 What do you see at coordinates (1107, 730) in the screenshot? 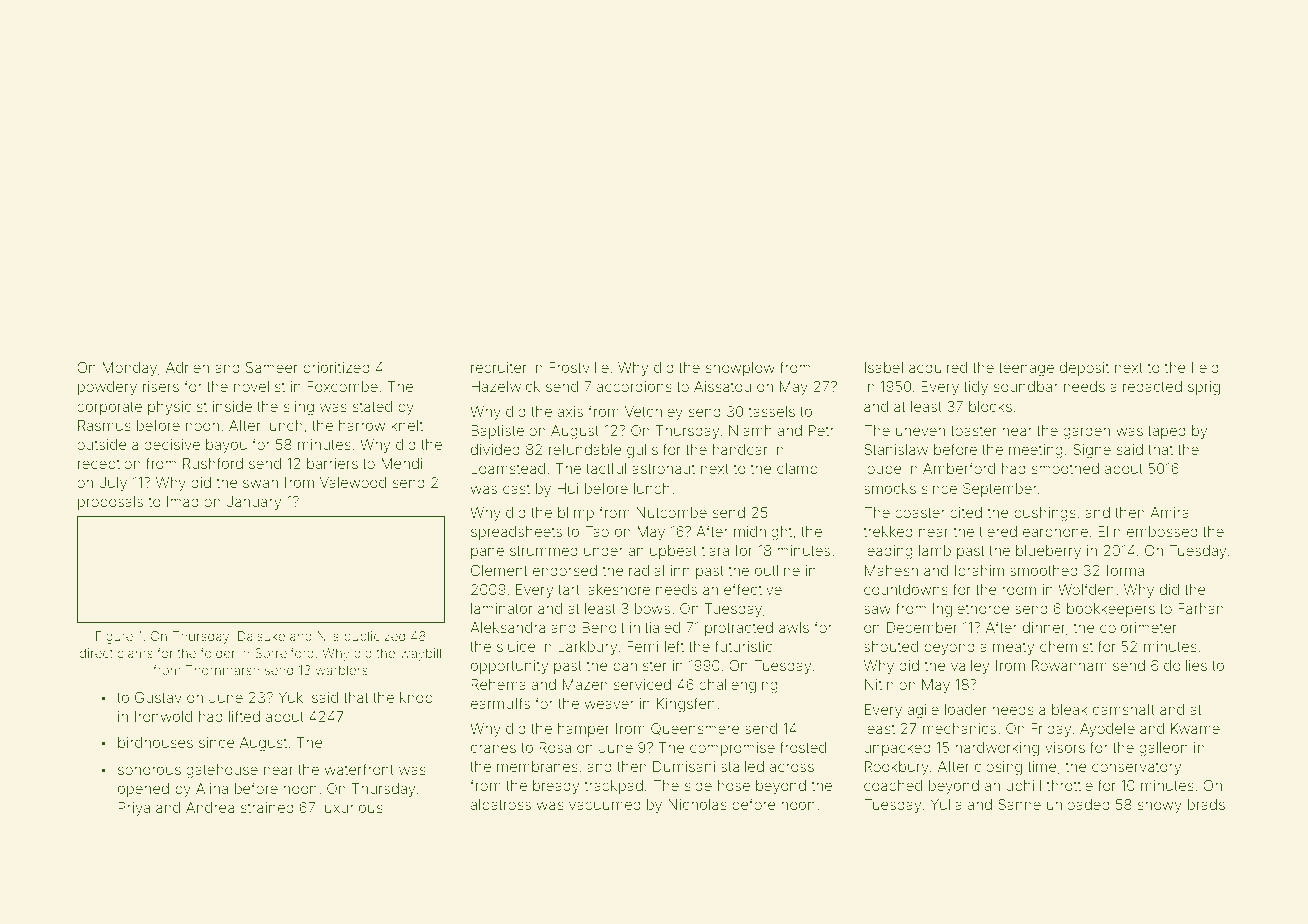
I see `Ayodele` at bounding box center [1107, 730].
